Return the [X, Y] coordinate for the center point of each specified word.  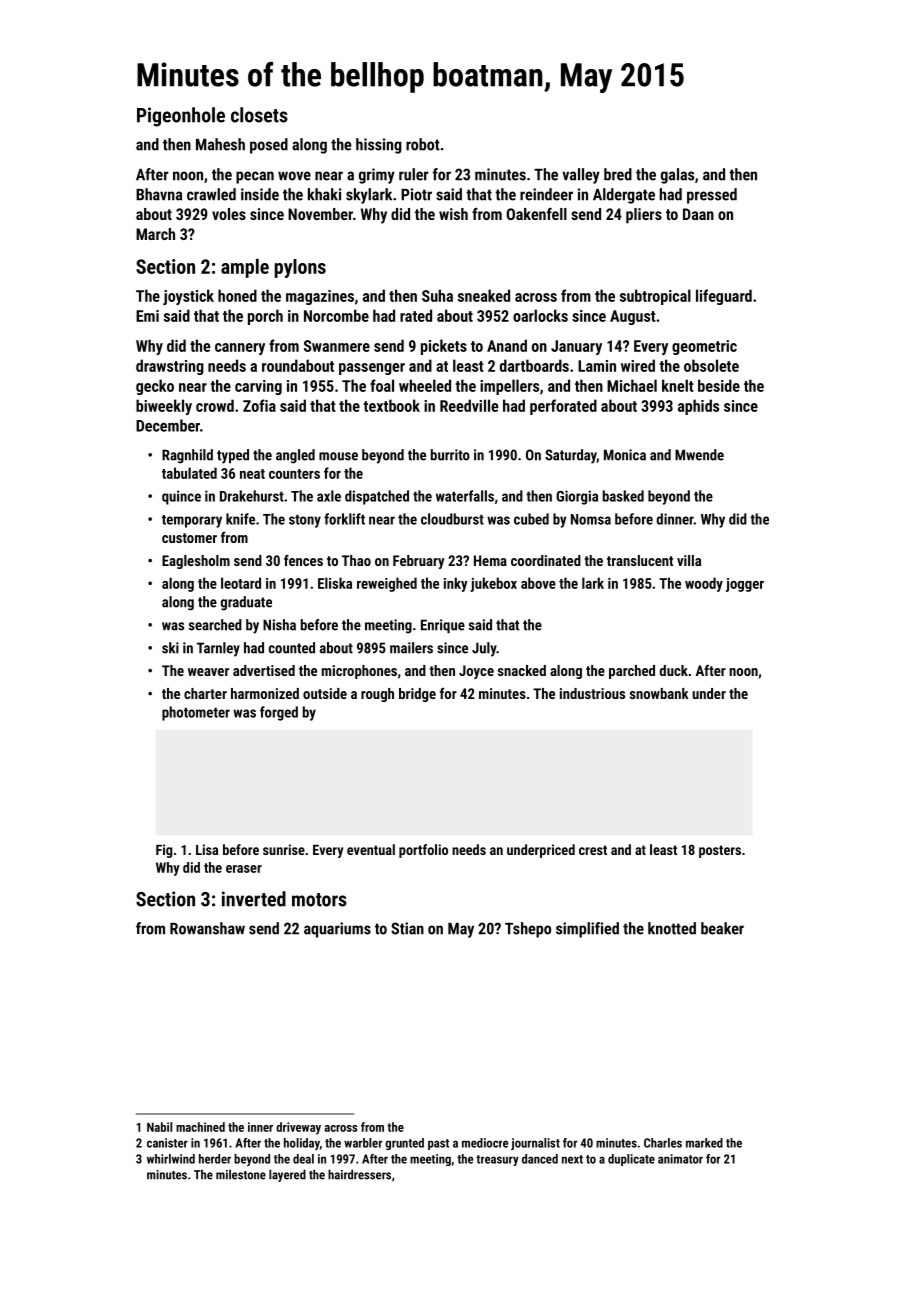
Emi [147, 316]
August [633, 317]
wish [453, 214]
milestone [241, 1174]
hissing [379, 146]
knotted [672, 928]
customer [189, 538]
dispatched [377, 497]
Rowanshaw [207, 928]
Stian [407, 928]
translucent [640, 560]
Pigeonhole [181, 117]
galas [677, 176]
